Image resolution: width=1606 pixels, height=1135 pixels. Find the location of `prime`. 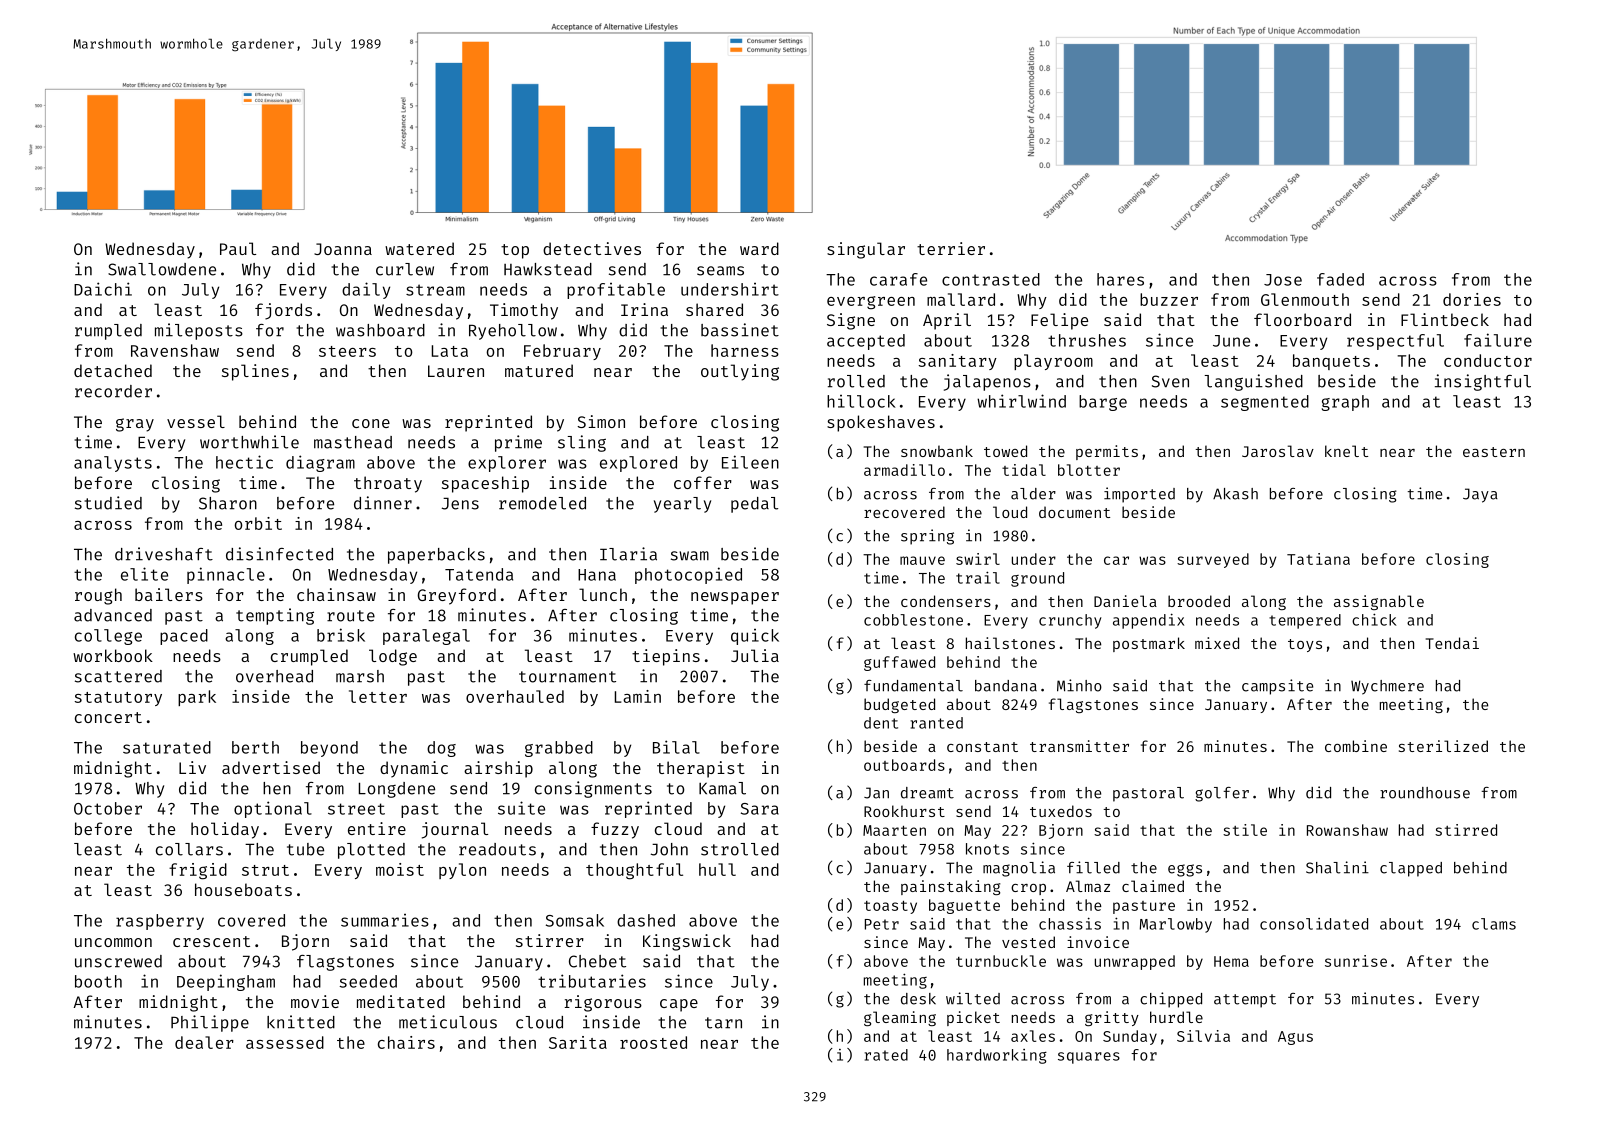

prime is located at coordinates (518, 443).
